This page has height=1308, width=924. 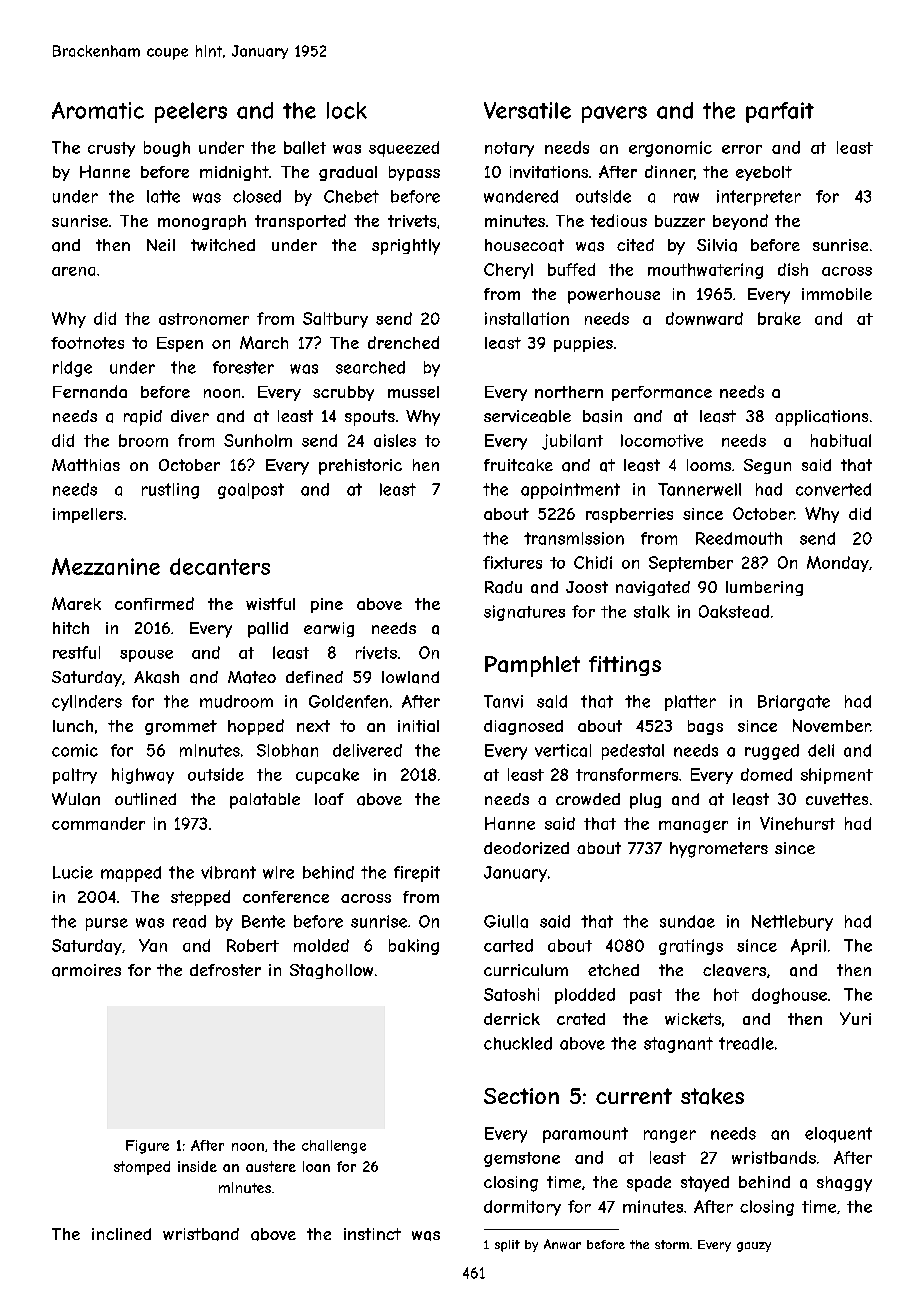 What do you see at coordinates (90, 391) in the page?
I see `Fernanda` at bounding box center [90, 391].
